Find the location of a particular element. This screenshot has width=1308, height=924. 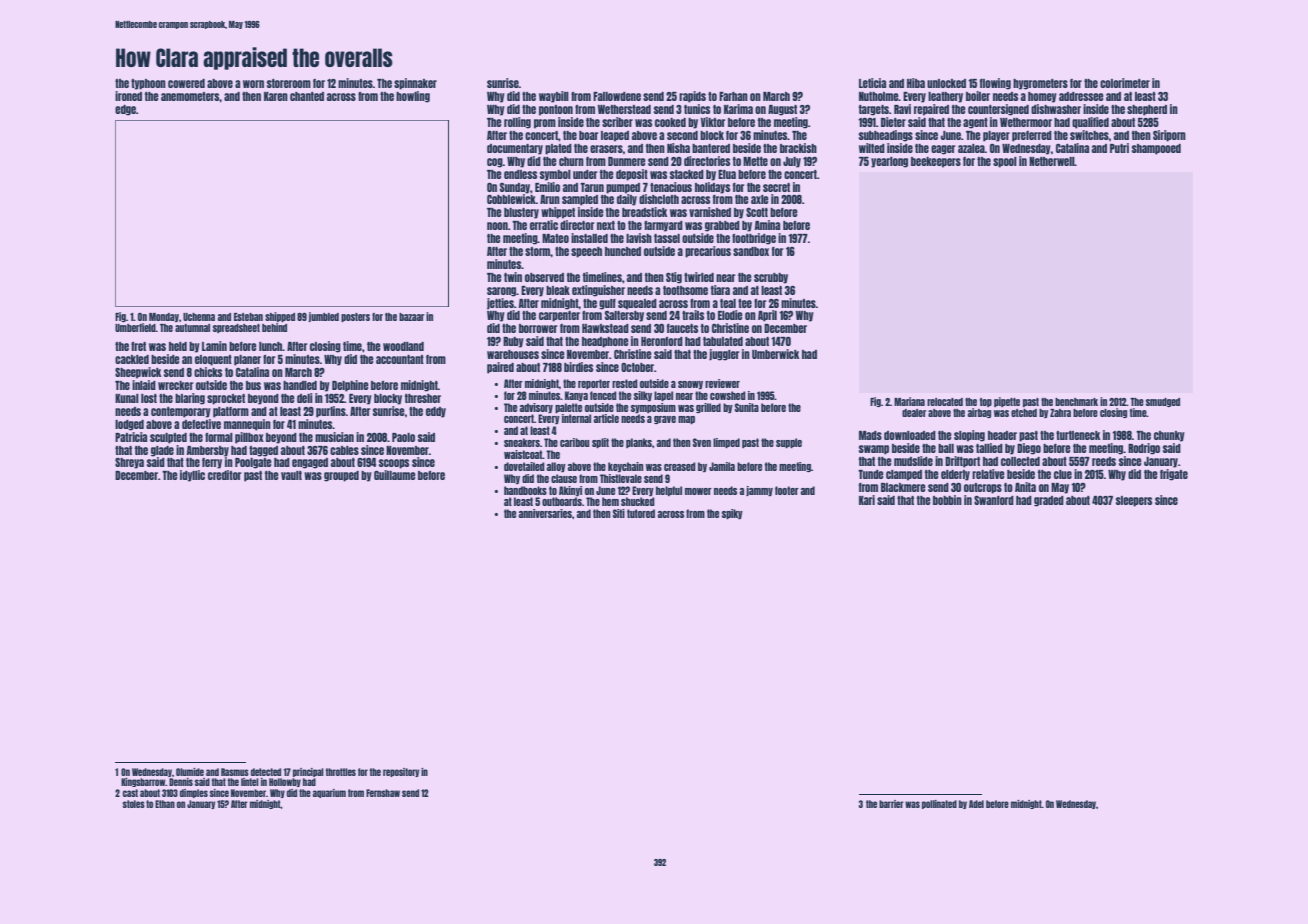

edge is located at coordinates (125, 110).
